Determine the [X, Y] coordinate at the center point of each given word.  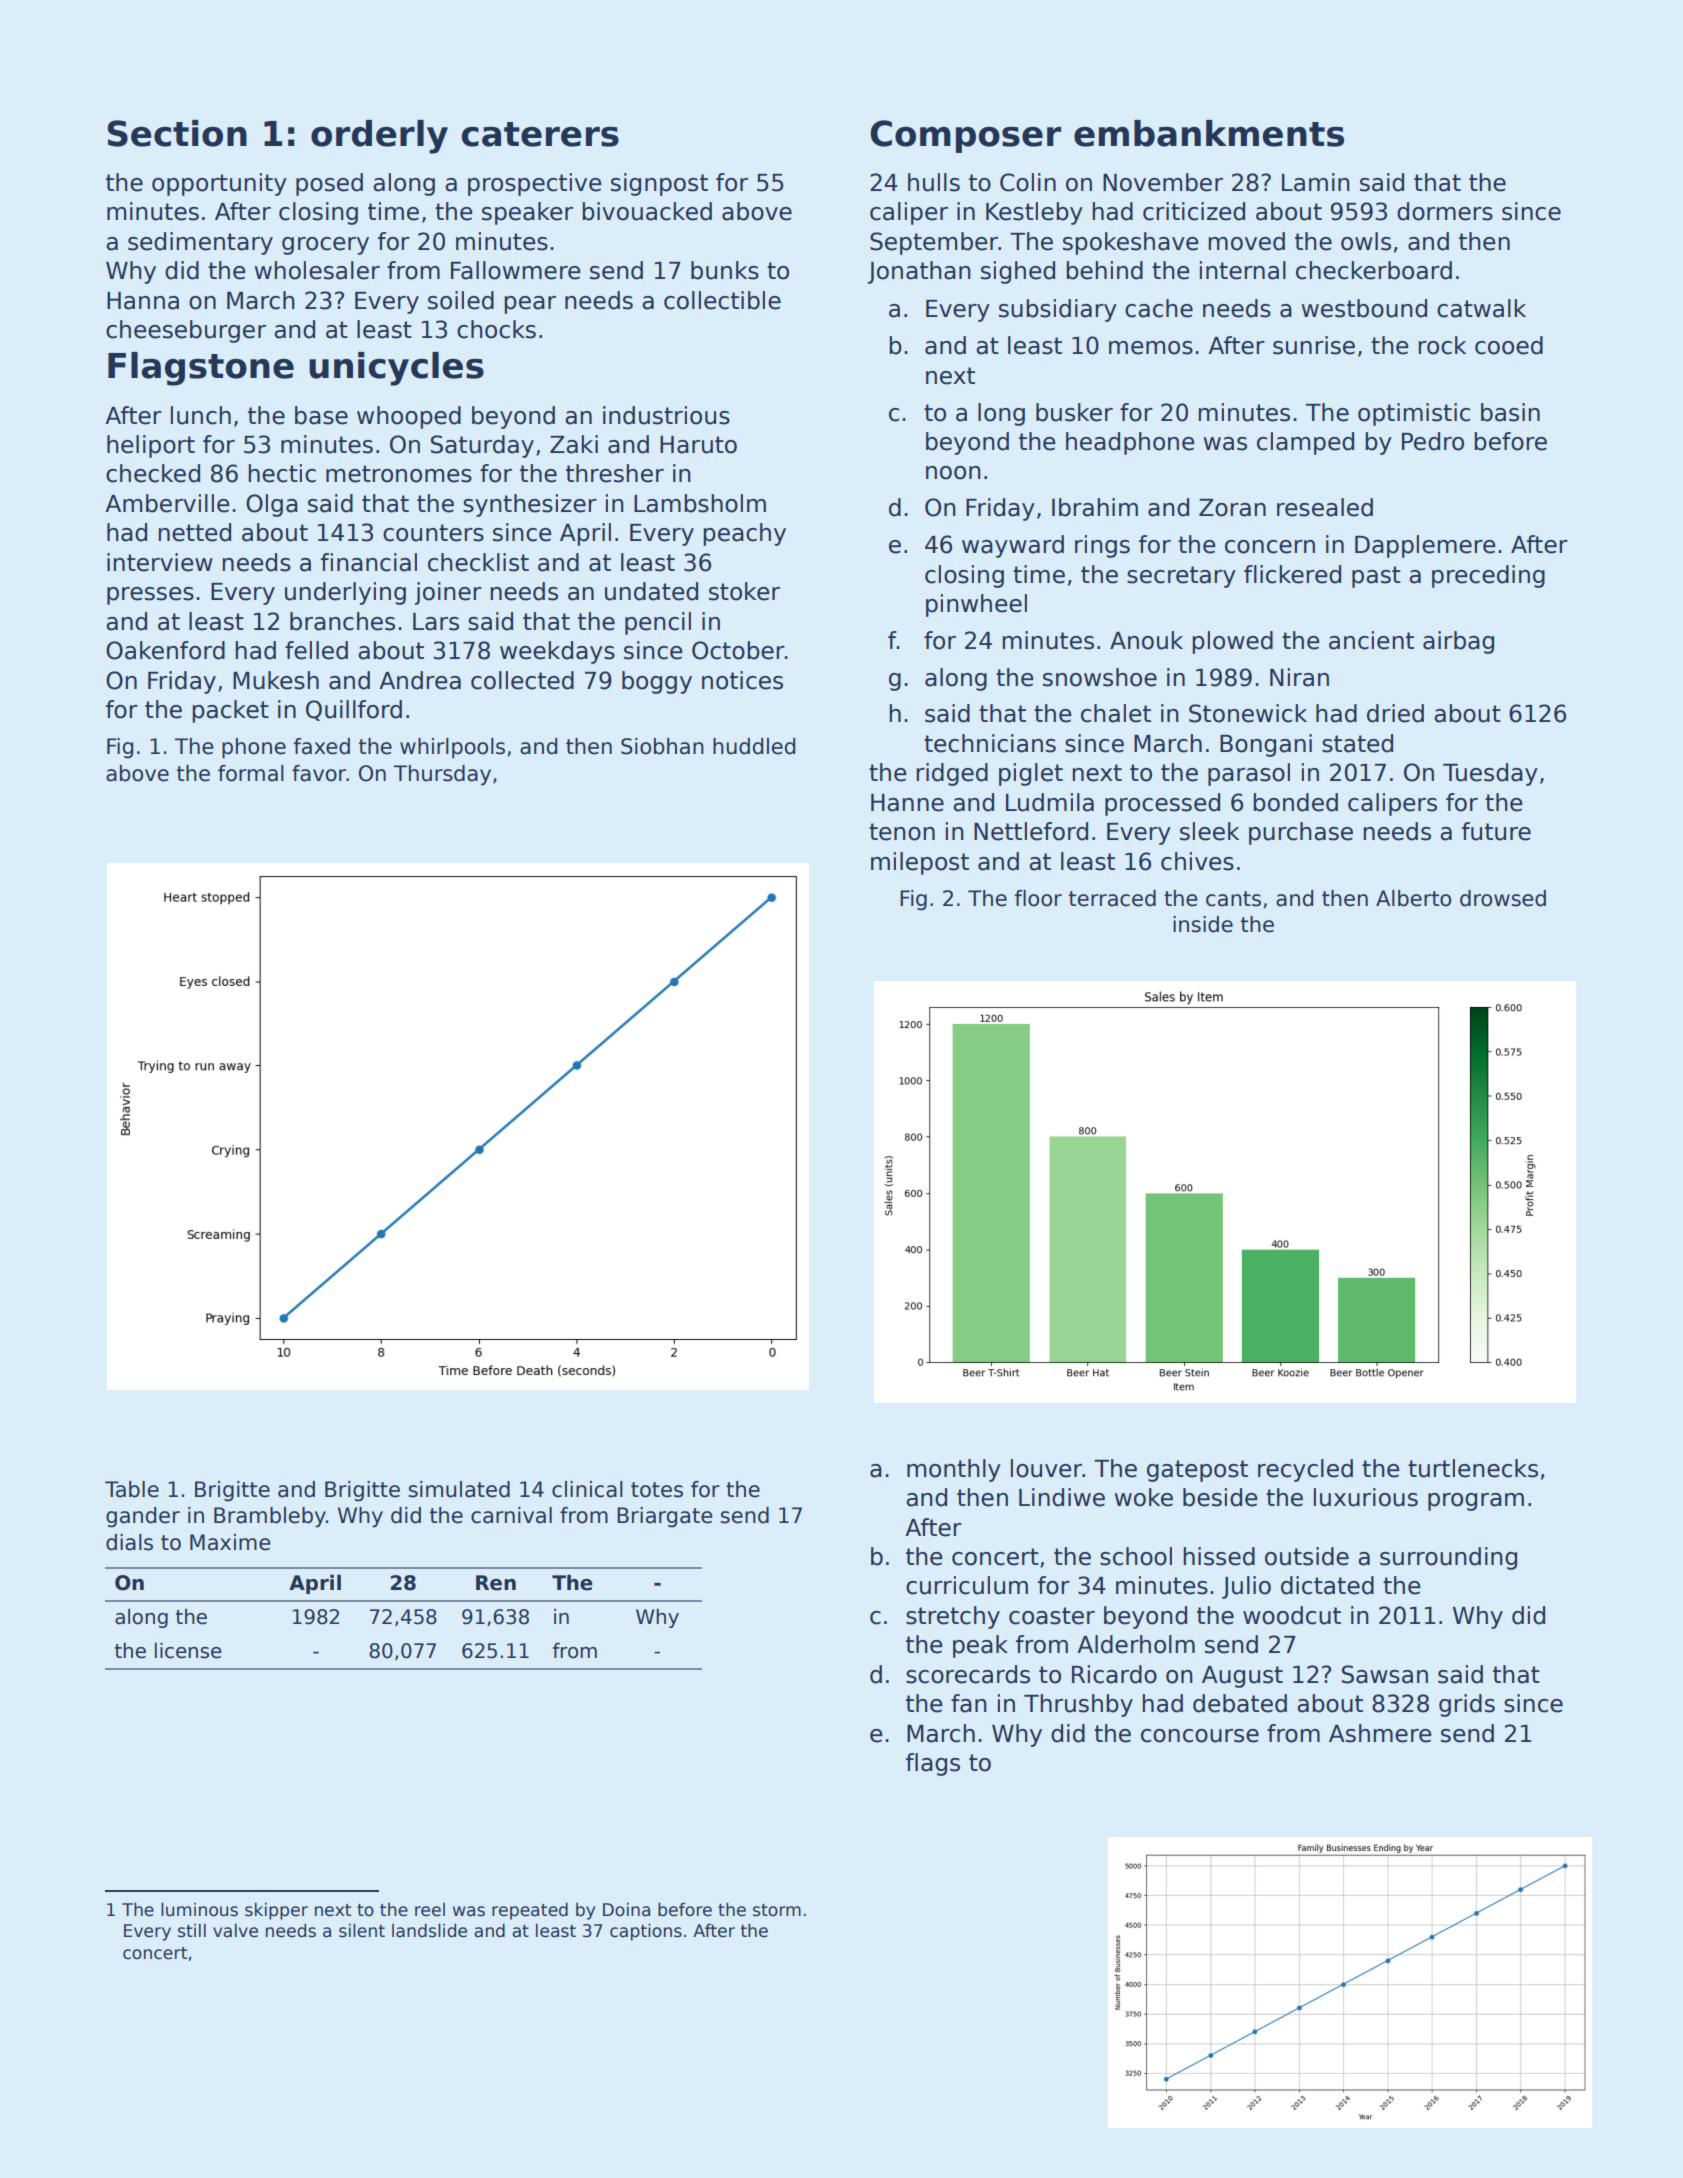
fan [969, 1703]
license [188, 1651]
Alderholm [1136, 1644]
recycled [1305, 1470]
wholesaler [317, 270]
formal [251, 773]
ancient [1371, 640]
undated [651, 591]
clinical [587, 1489]
